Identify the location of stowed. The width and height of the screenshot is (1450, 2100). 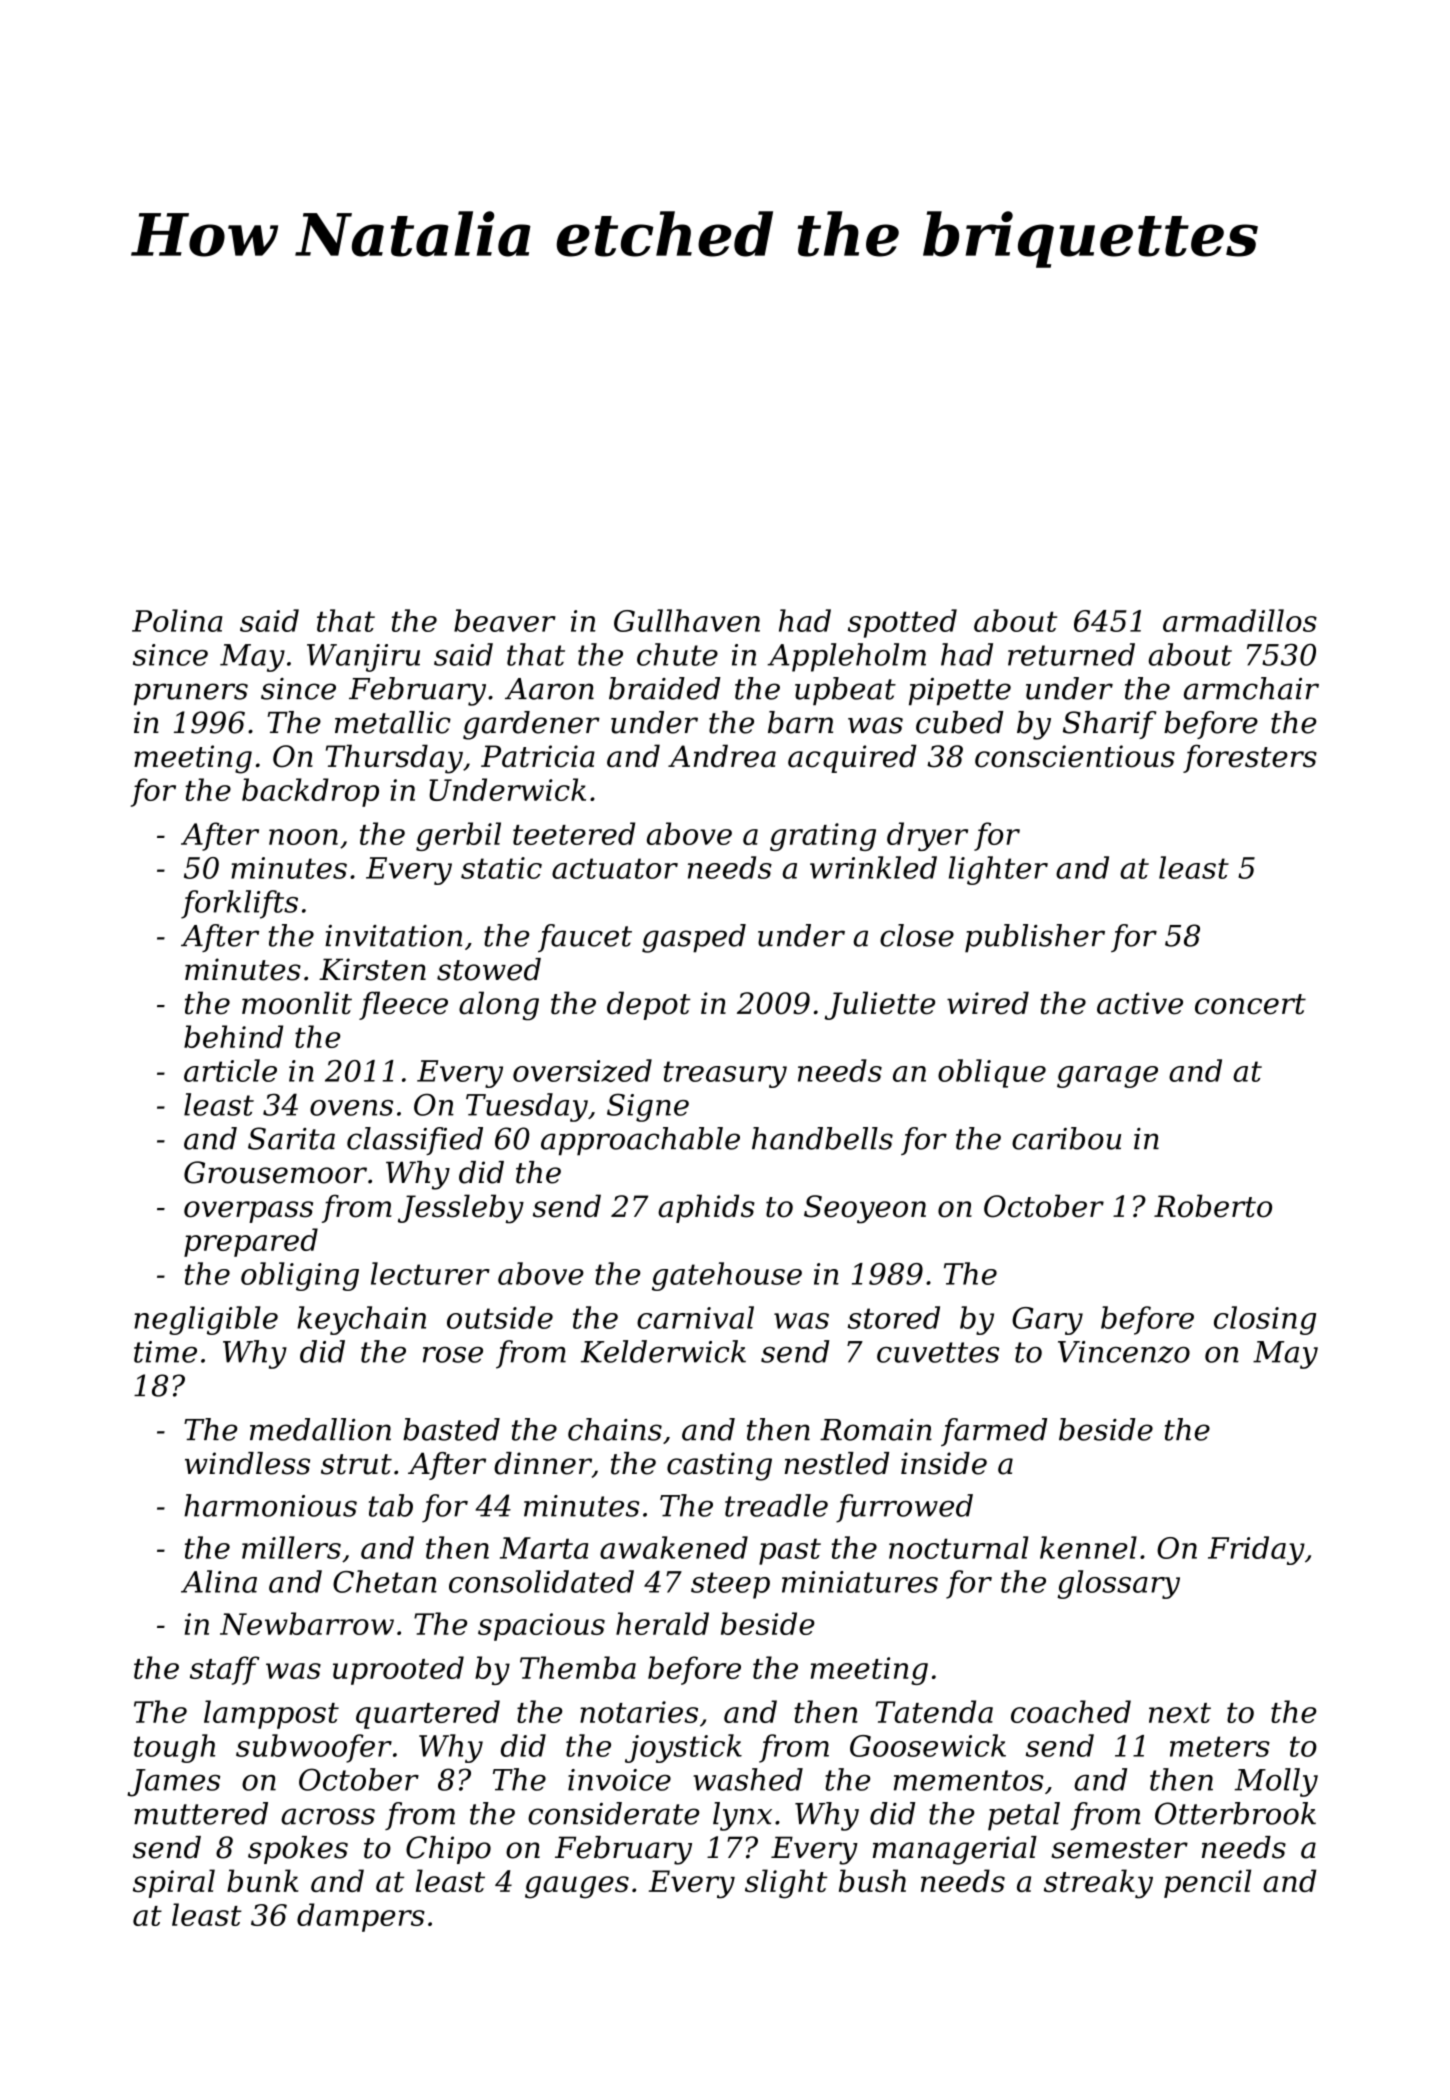
(489, 969).
